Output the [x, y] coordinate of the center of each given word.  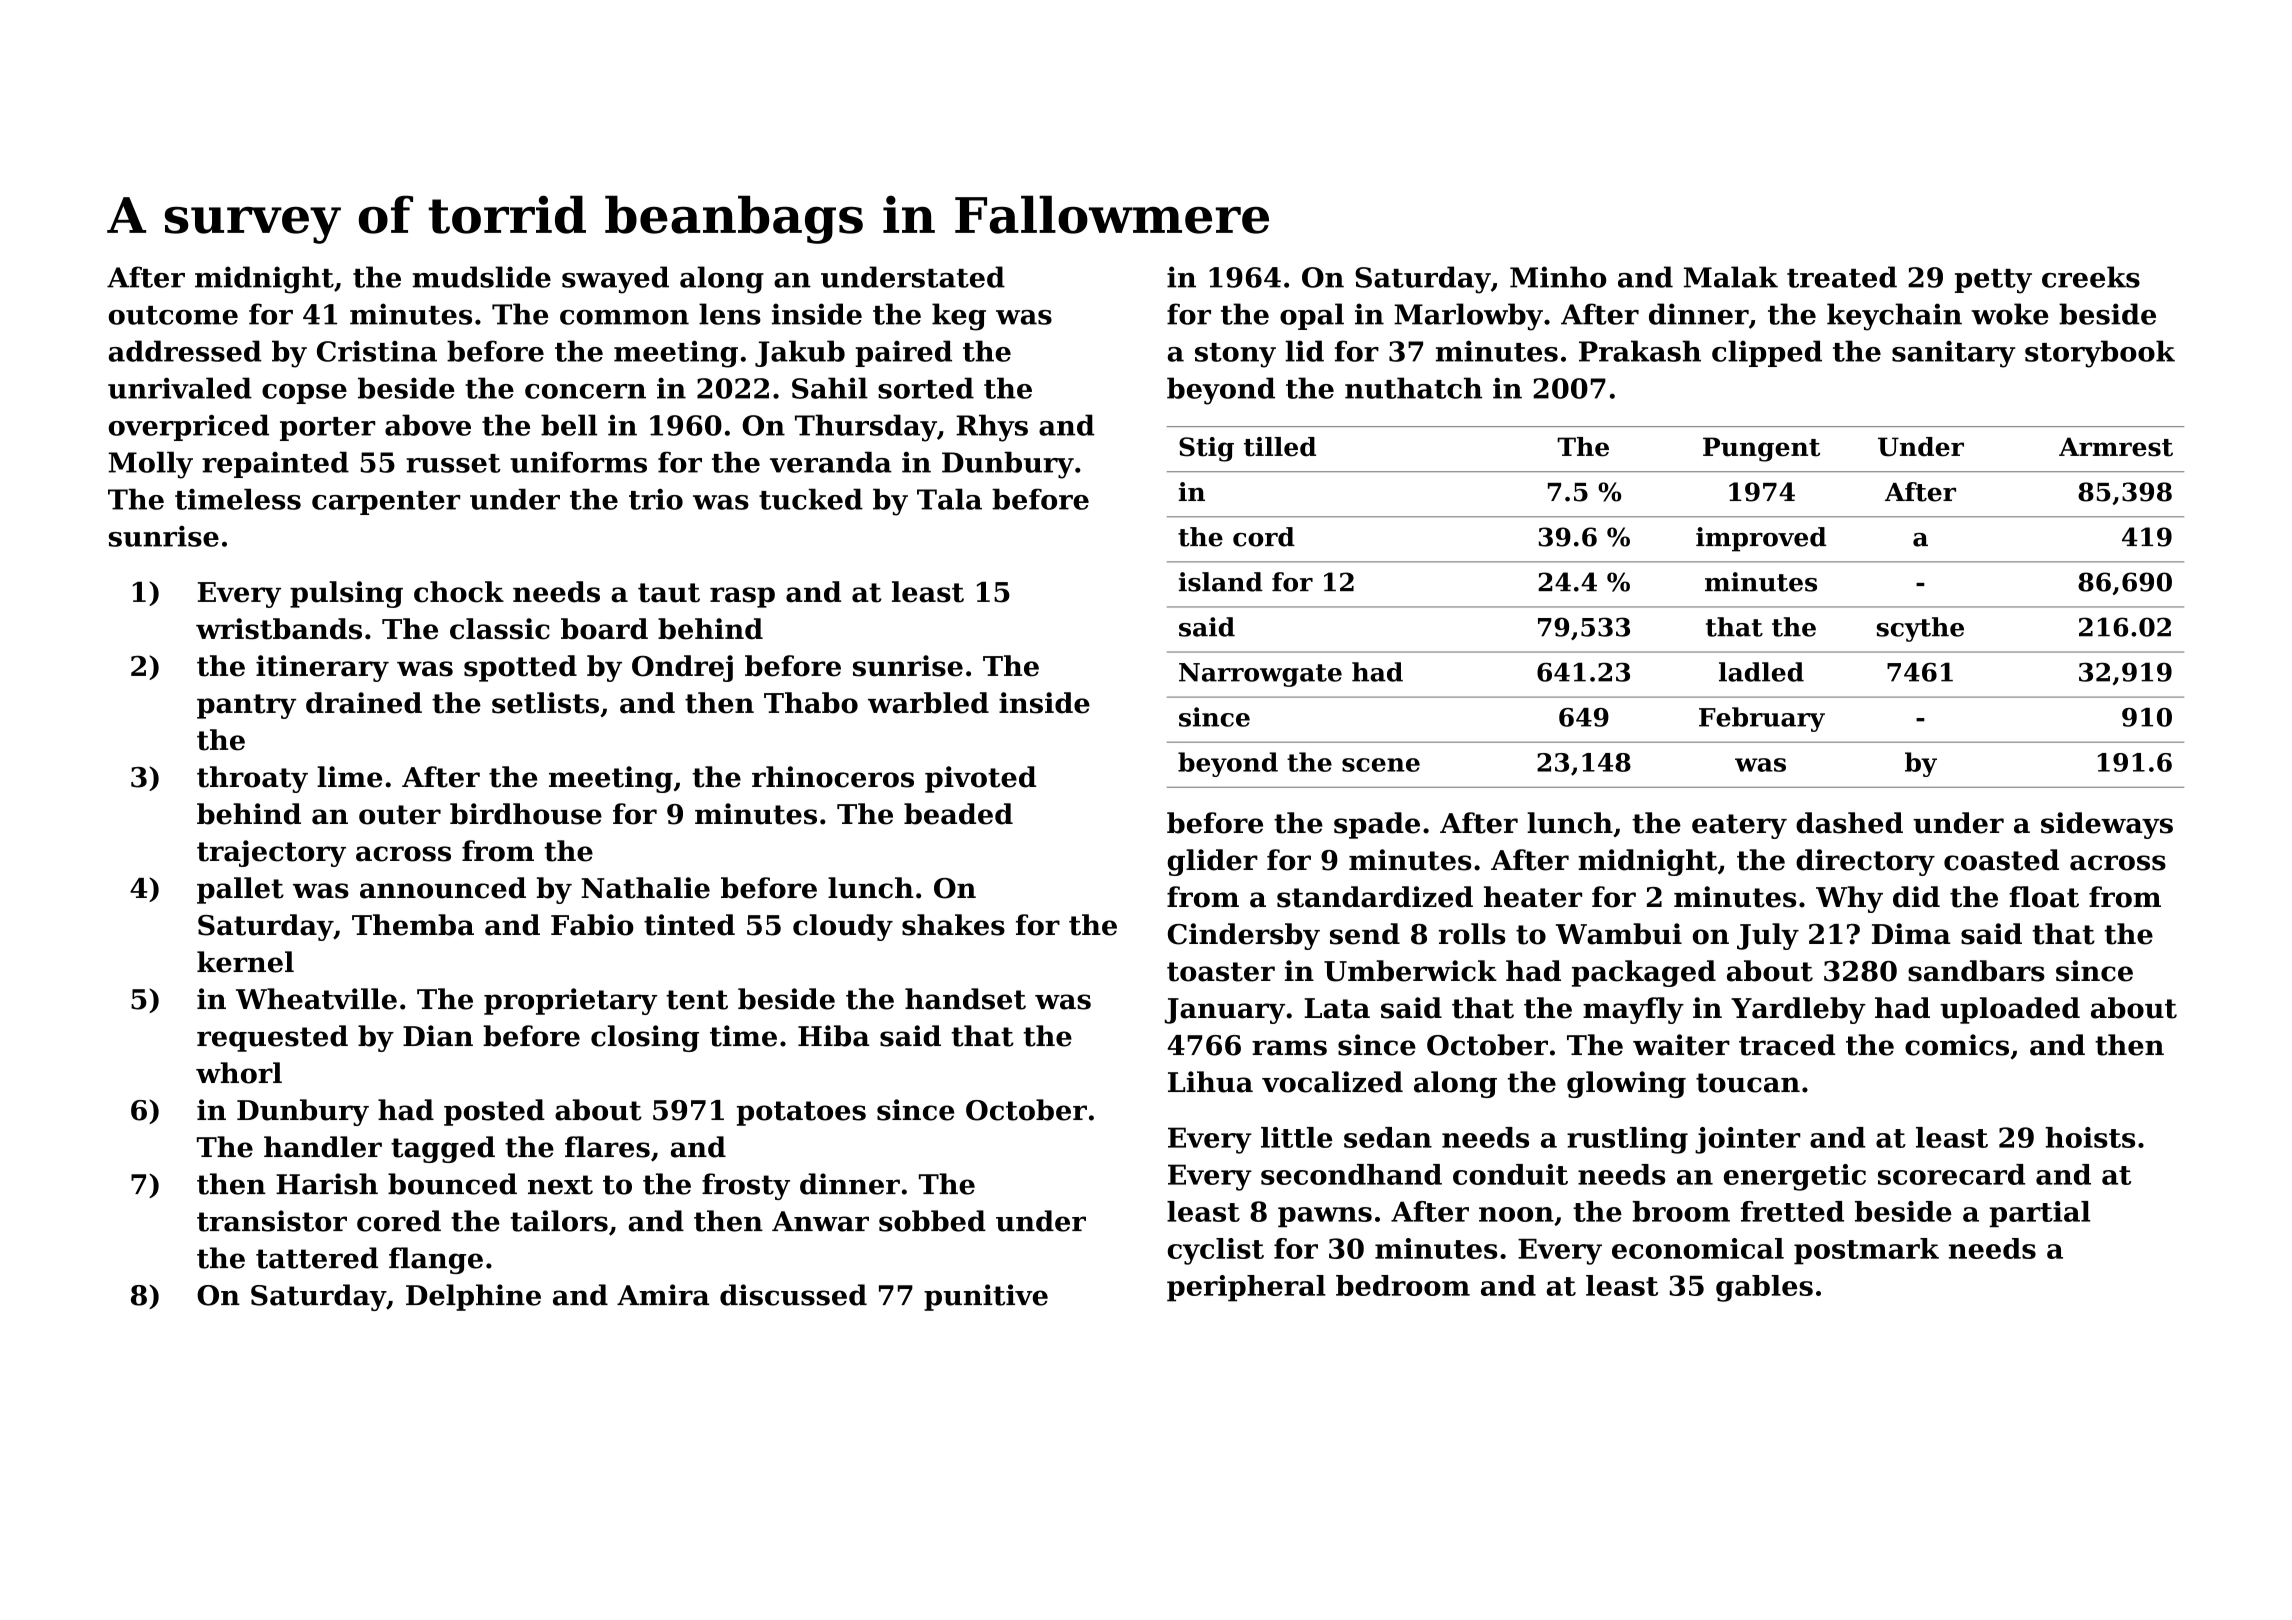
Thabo [811, 703]
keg [959, 317]
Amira [663, 1295]
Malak [1731, 277]
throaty [252, 779]
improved [1761, 539]
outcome [173, 315]
